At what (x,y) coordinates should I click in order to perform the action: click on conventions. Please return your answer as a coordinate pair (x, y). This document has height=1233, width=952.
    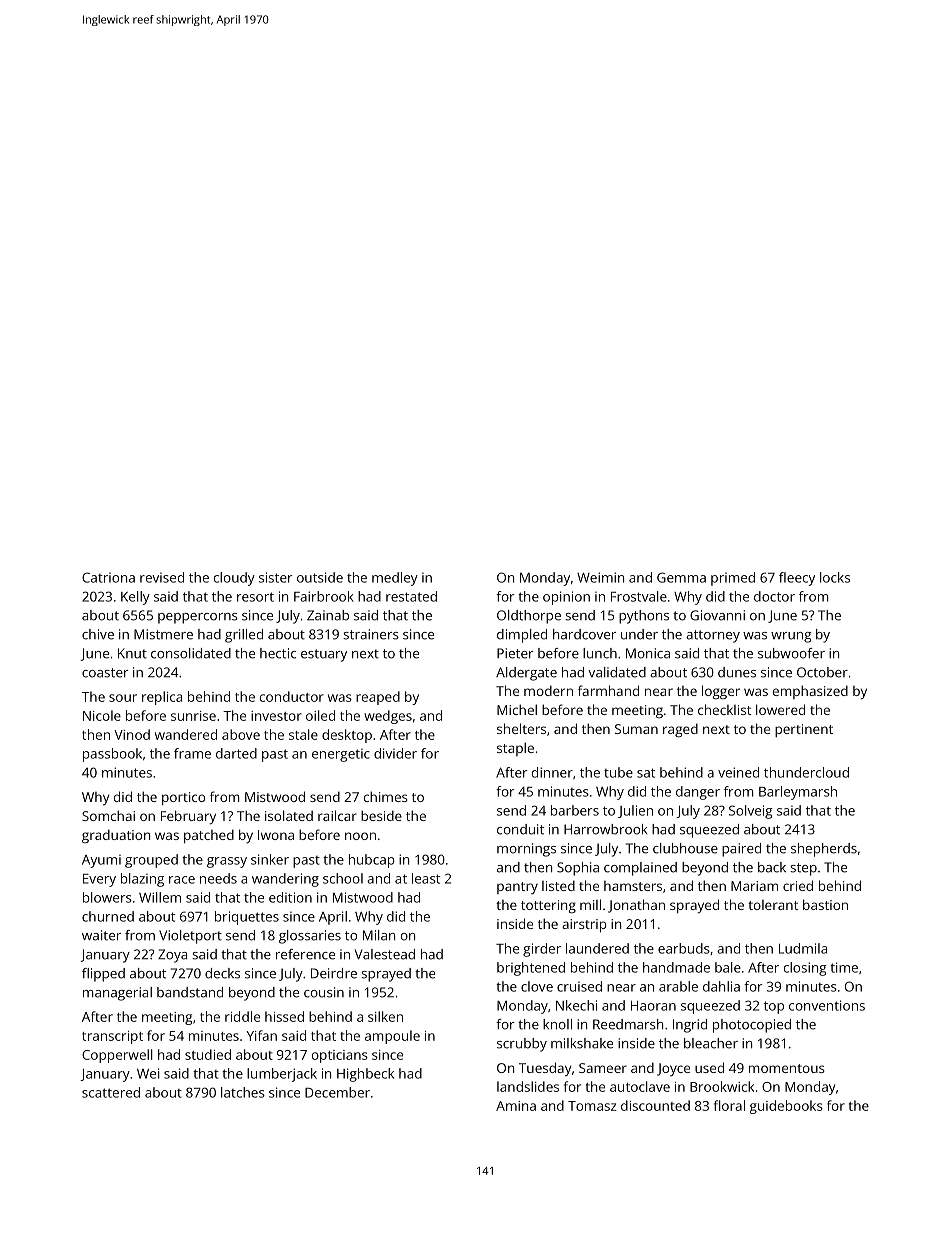
    Looking at the image, I should click on (827, 1005).
